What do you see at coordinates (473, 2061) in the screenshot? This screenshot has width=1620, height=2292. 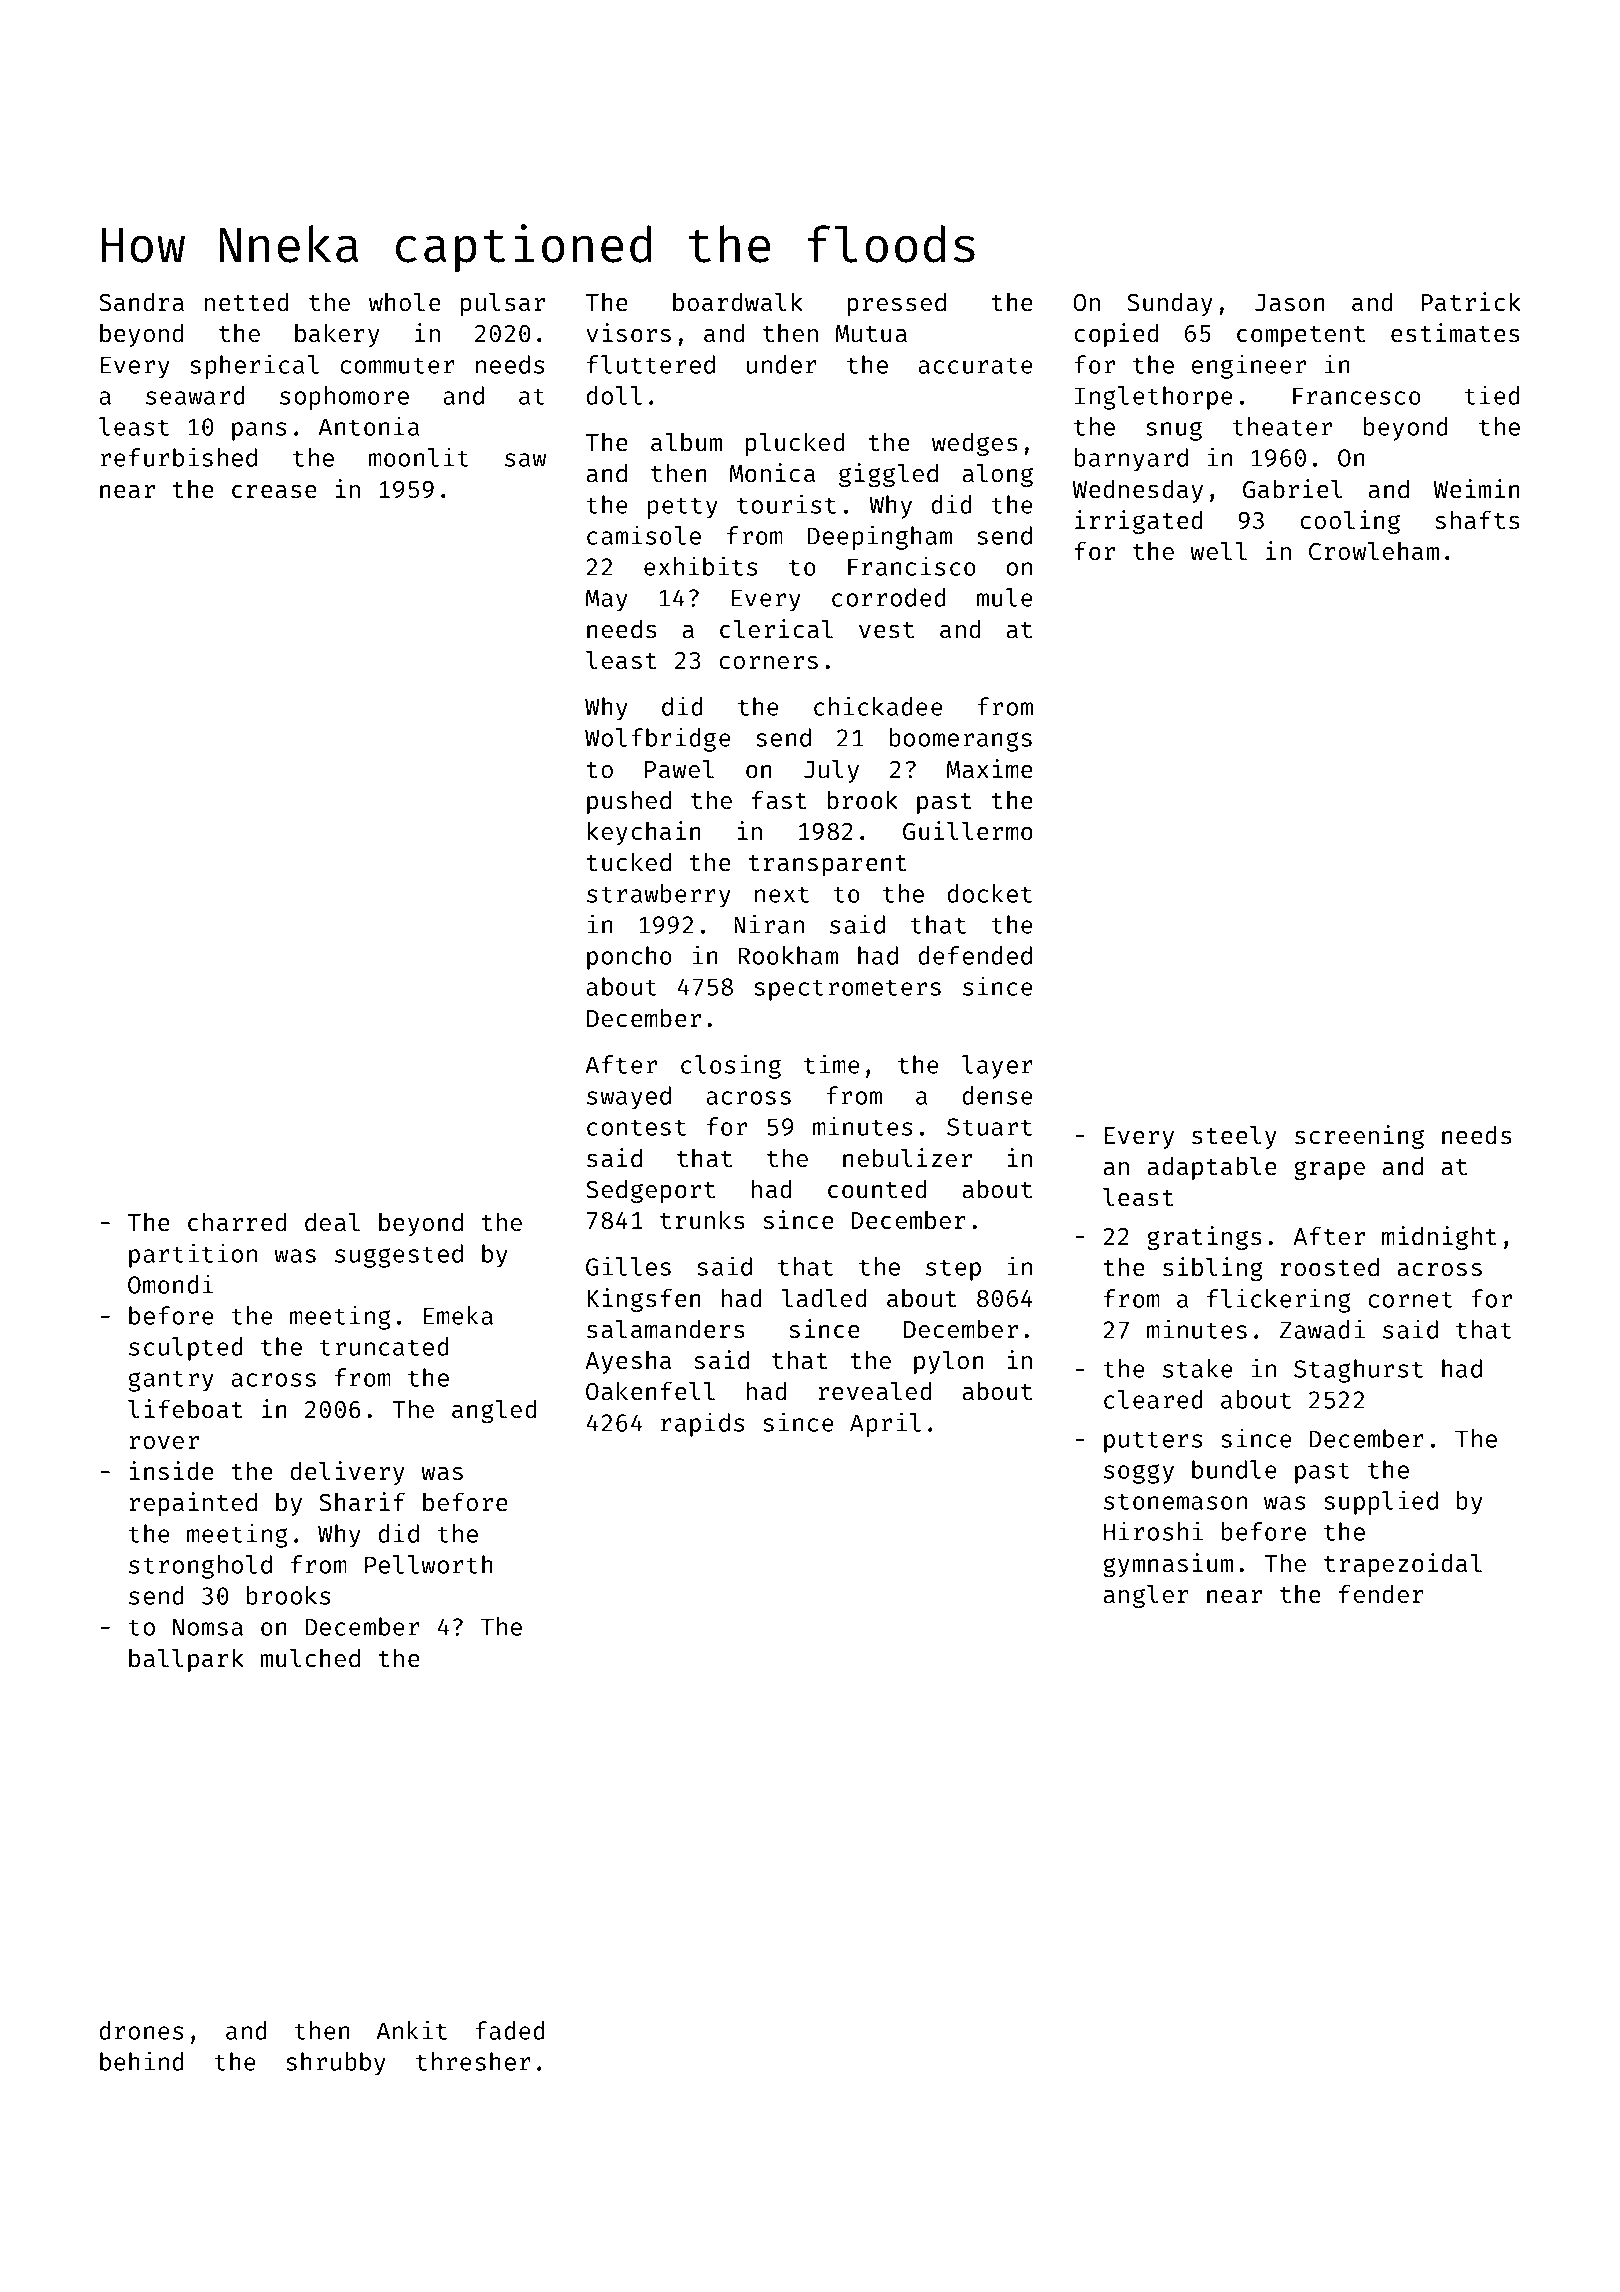 I see `thresher` at bounding box center [473, 2061].
